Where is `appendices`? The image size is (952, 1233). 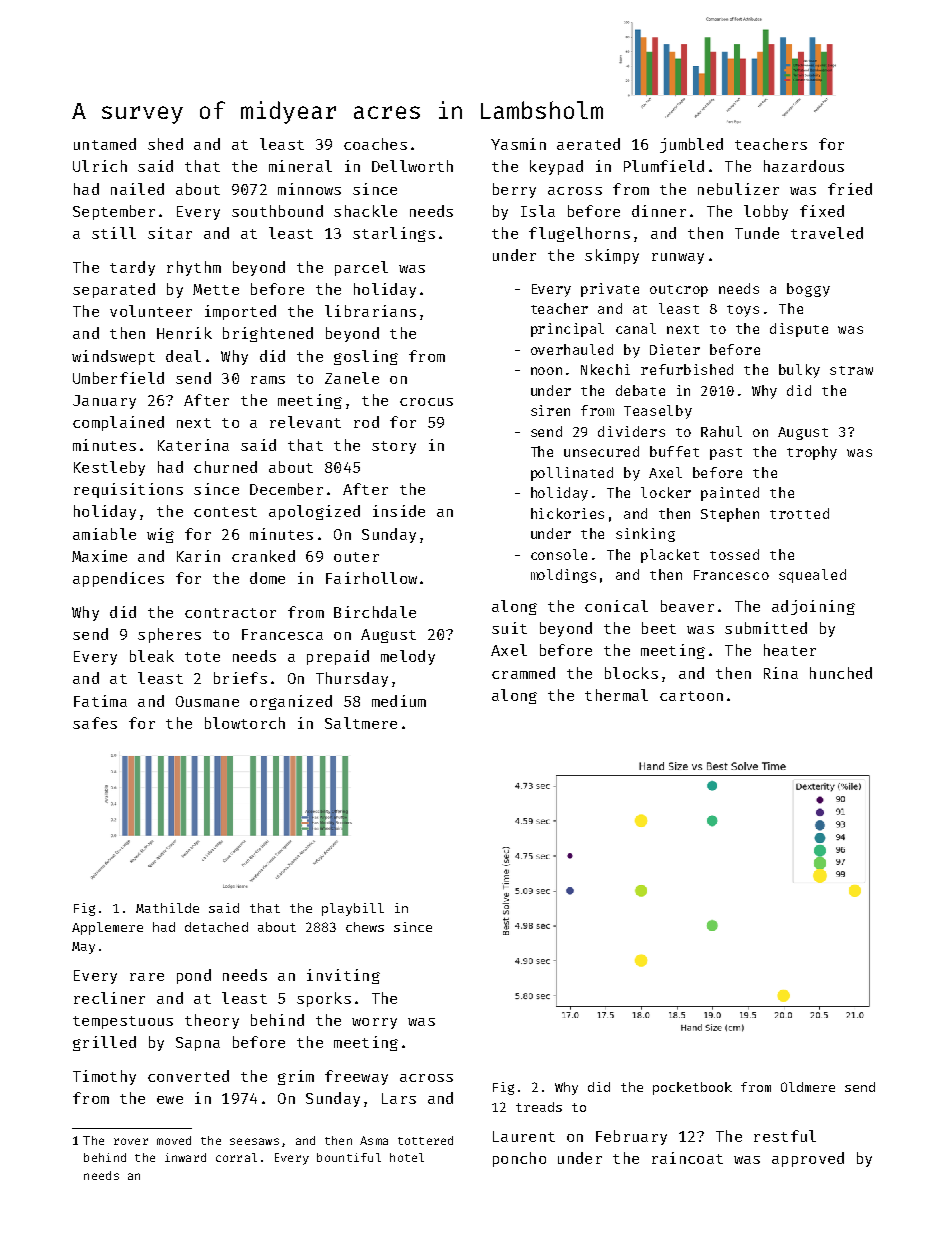 appendices is located at coordinates (118, 579).
